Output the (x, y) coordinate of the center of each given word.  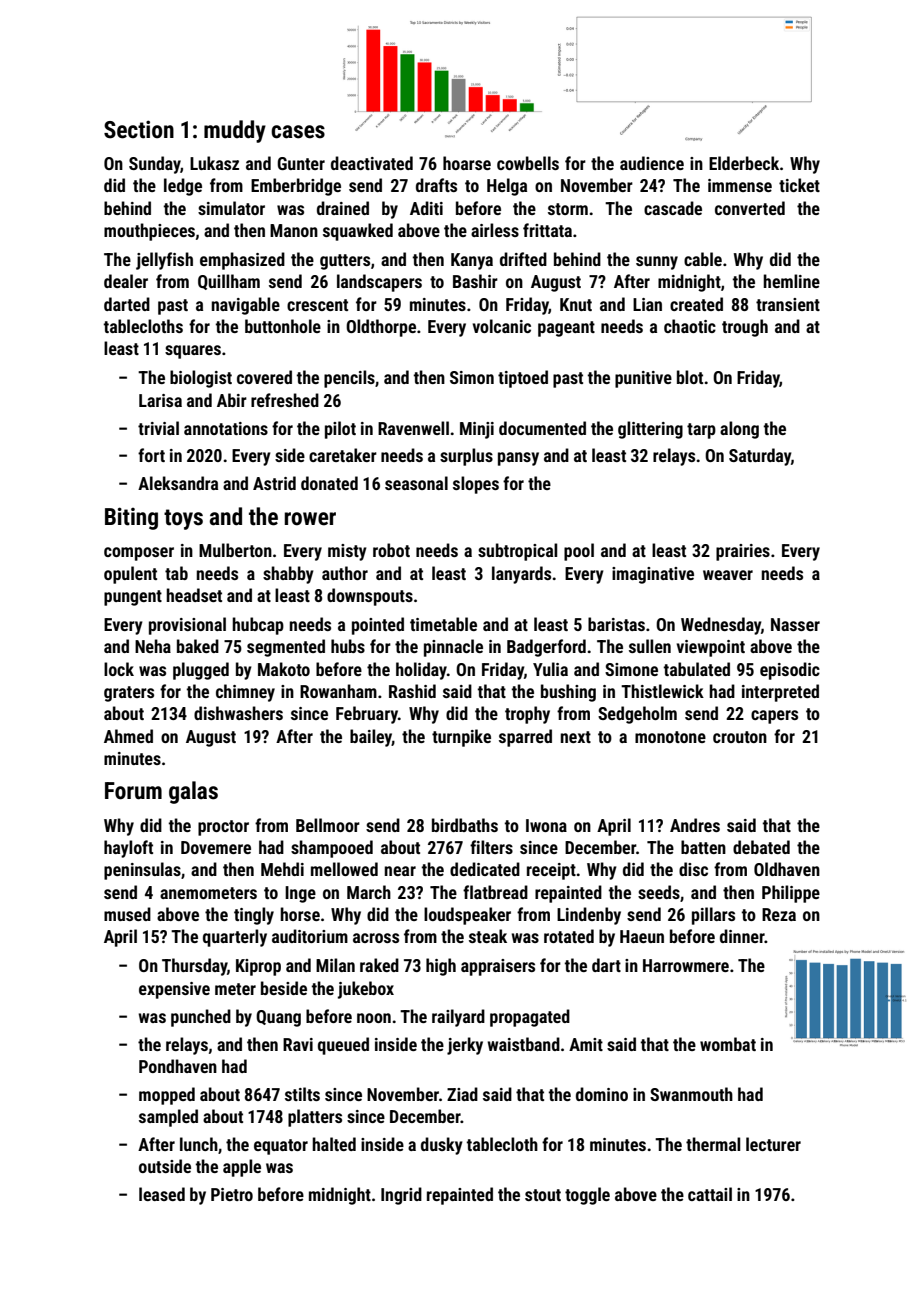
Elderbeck (744, 163)
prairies (743, 552)
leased (162, 1194)
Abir (232, 400)
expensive (174, 990)
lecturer (773, 1144)
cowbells (528, 163)
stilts (302, 1094)
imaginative (653, 575)
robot (391, 550)
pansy (518, 459)
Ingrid (401, 1196)
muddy (235, 131)
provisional (187, 626)
